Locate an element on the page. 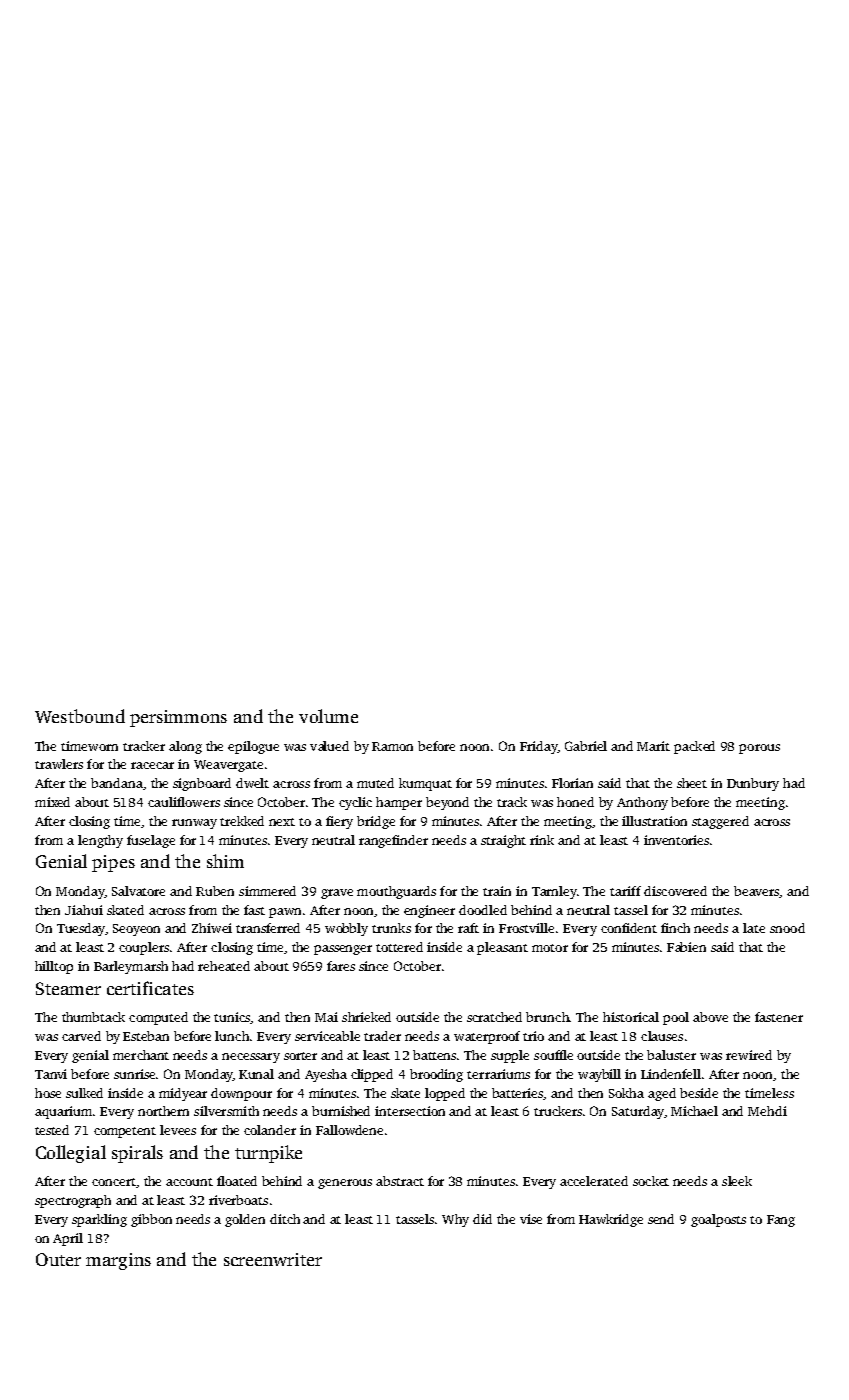 This page has width=849, height=1400. Westbound is located at coordinates (80, 716).
